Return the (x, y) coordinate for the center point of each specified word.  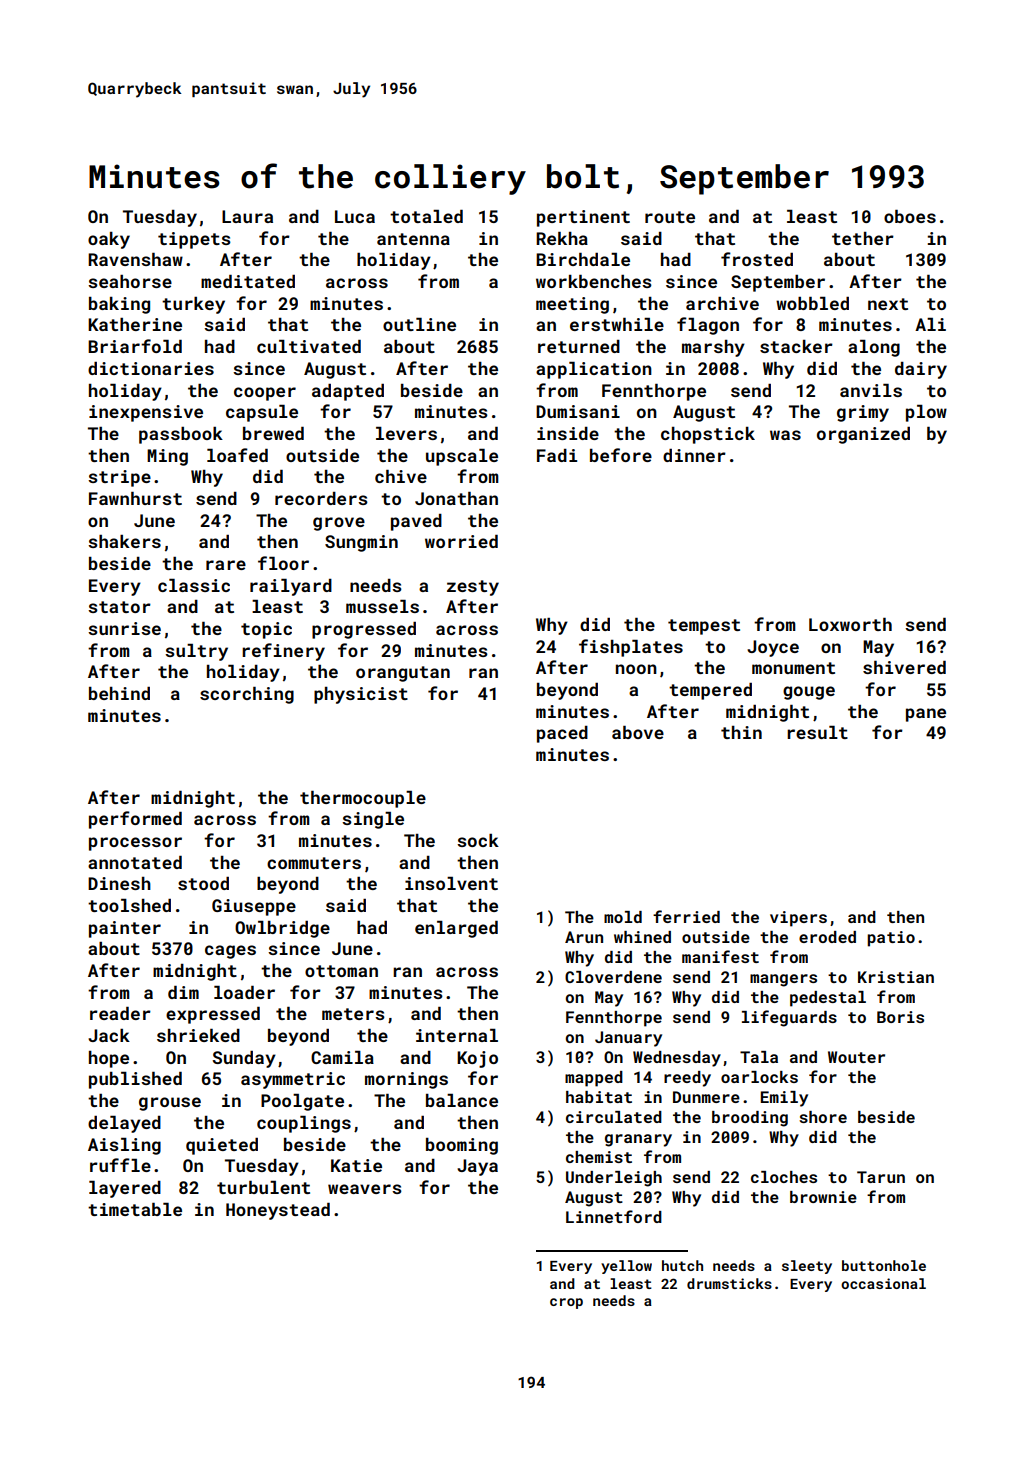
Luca (355, 216)
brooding (750, 1119)
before (621, 455)
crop (566, 1303)
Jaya (477, 1167)
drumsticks (729, 1283)
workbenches (594, 281)
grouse (170, 1104)
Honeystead (278, 1211)
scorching (247, 695)
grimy (863, 413)
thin (741, 732)
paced (562, 734)
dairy (921, 370)
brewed (273, 433)
